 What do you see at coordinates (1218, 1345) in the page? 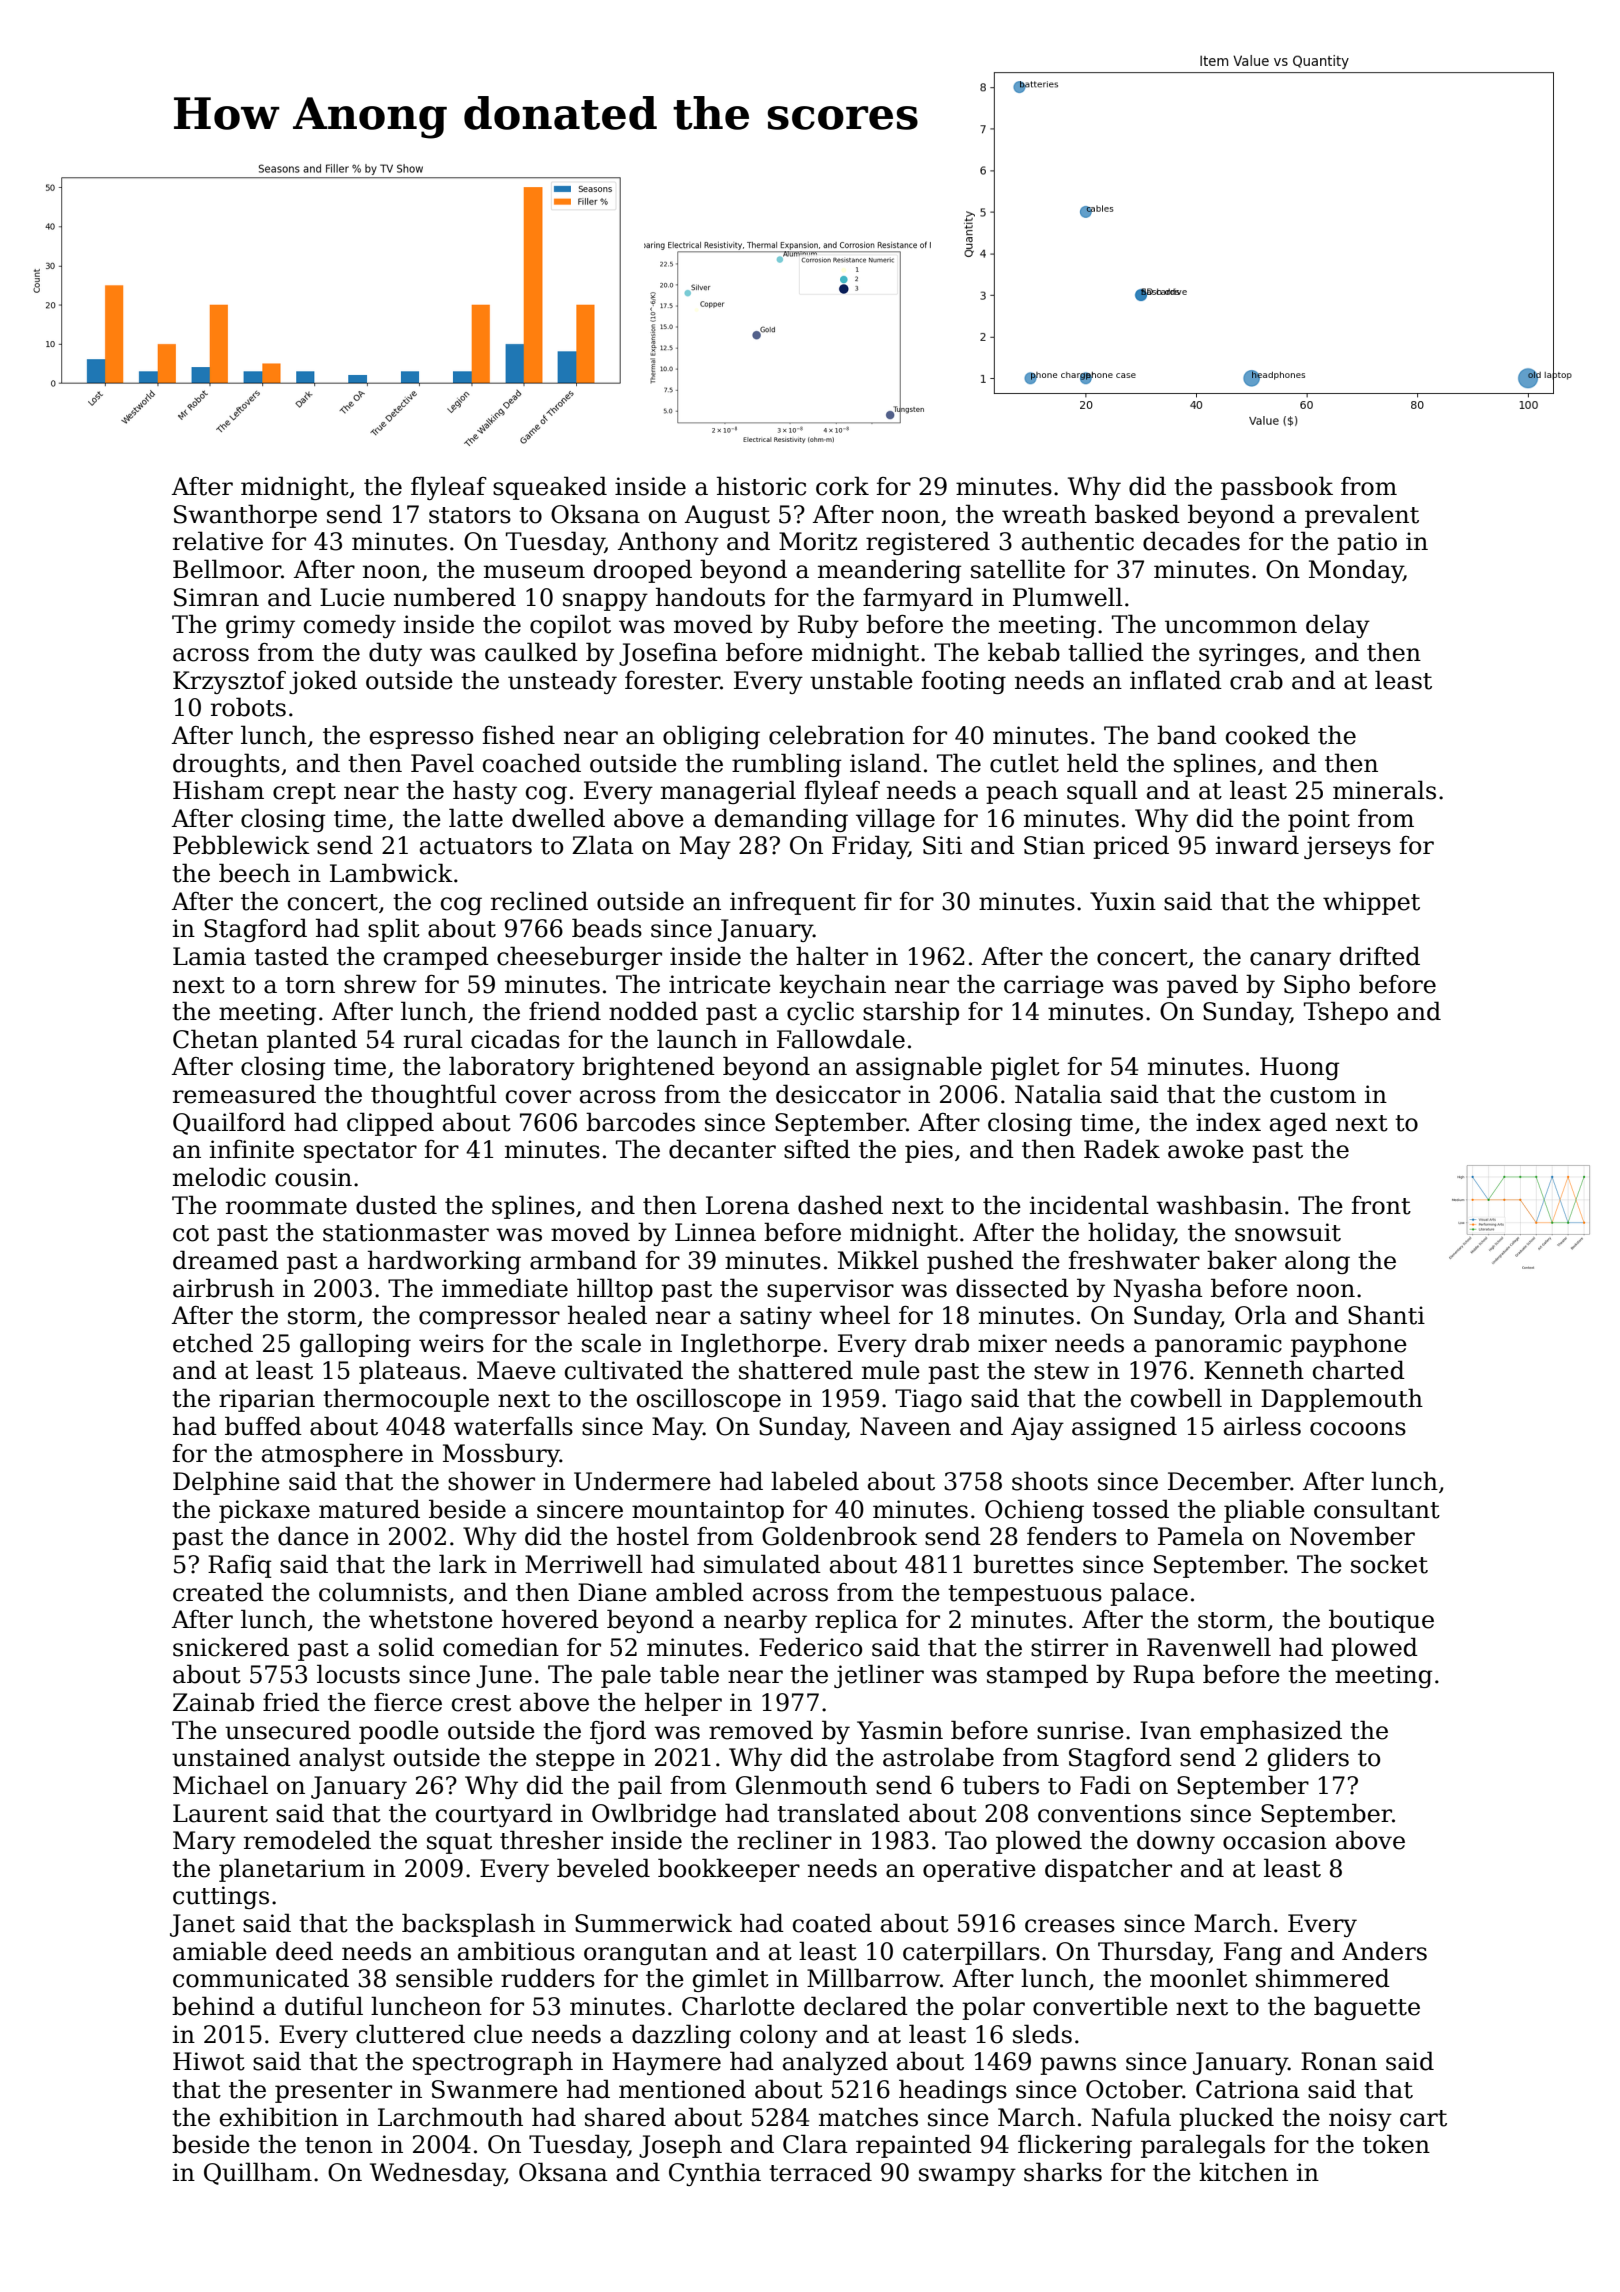
I see `panoramic` at bounding box center [1218, 1345].
